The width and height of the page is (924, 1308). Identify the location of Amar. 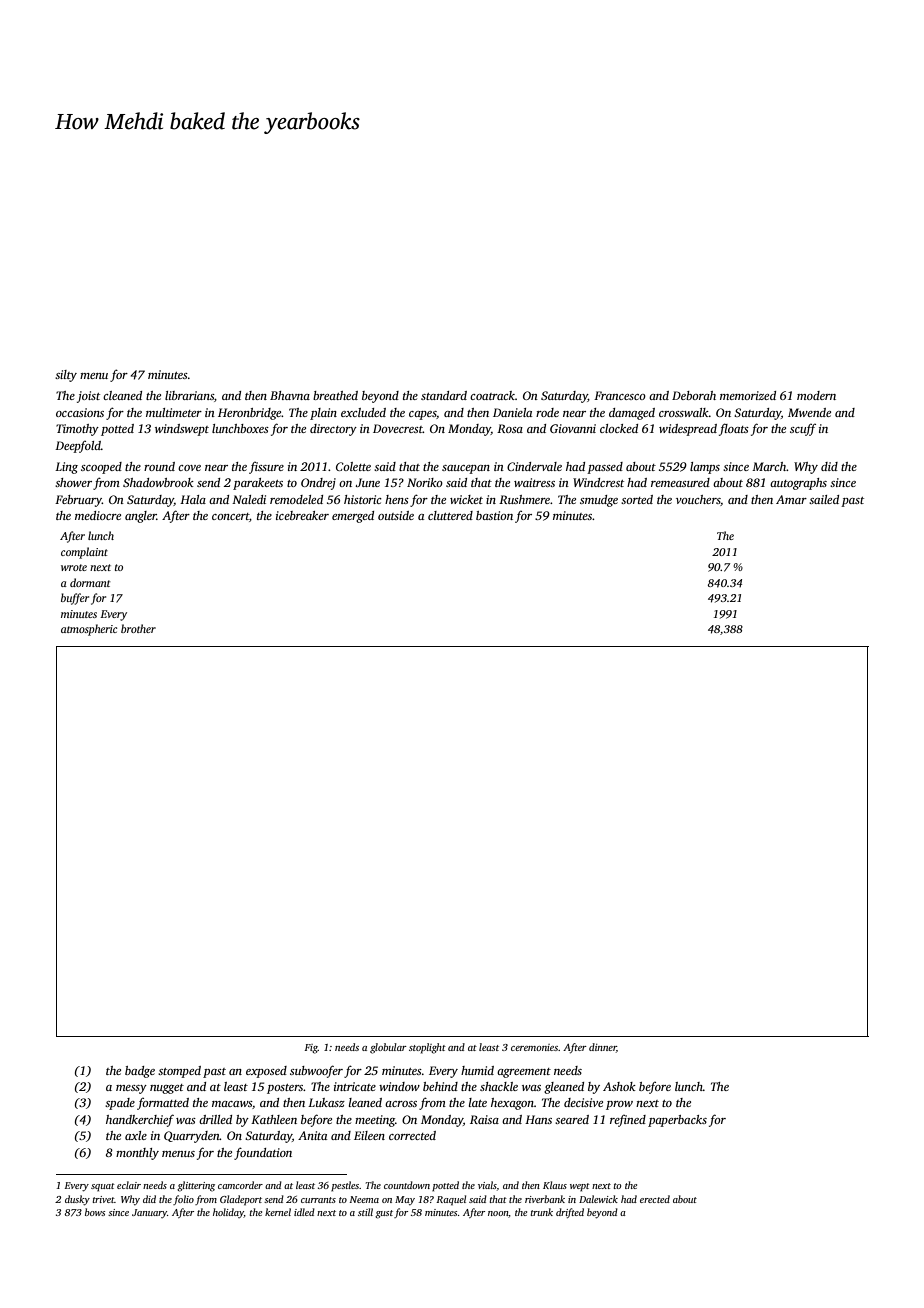
(791, 499).
